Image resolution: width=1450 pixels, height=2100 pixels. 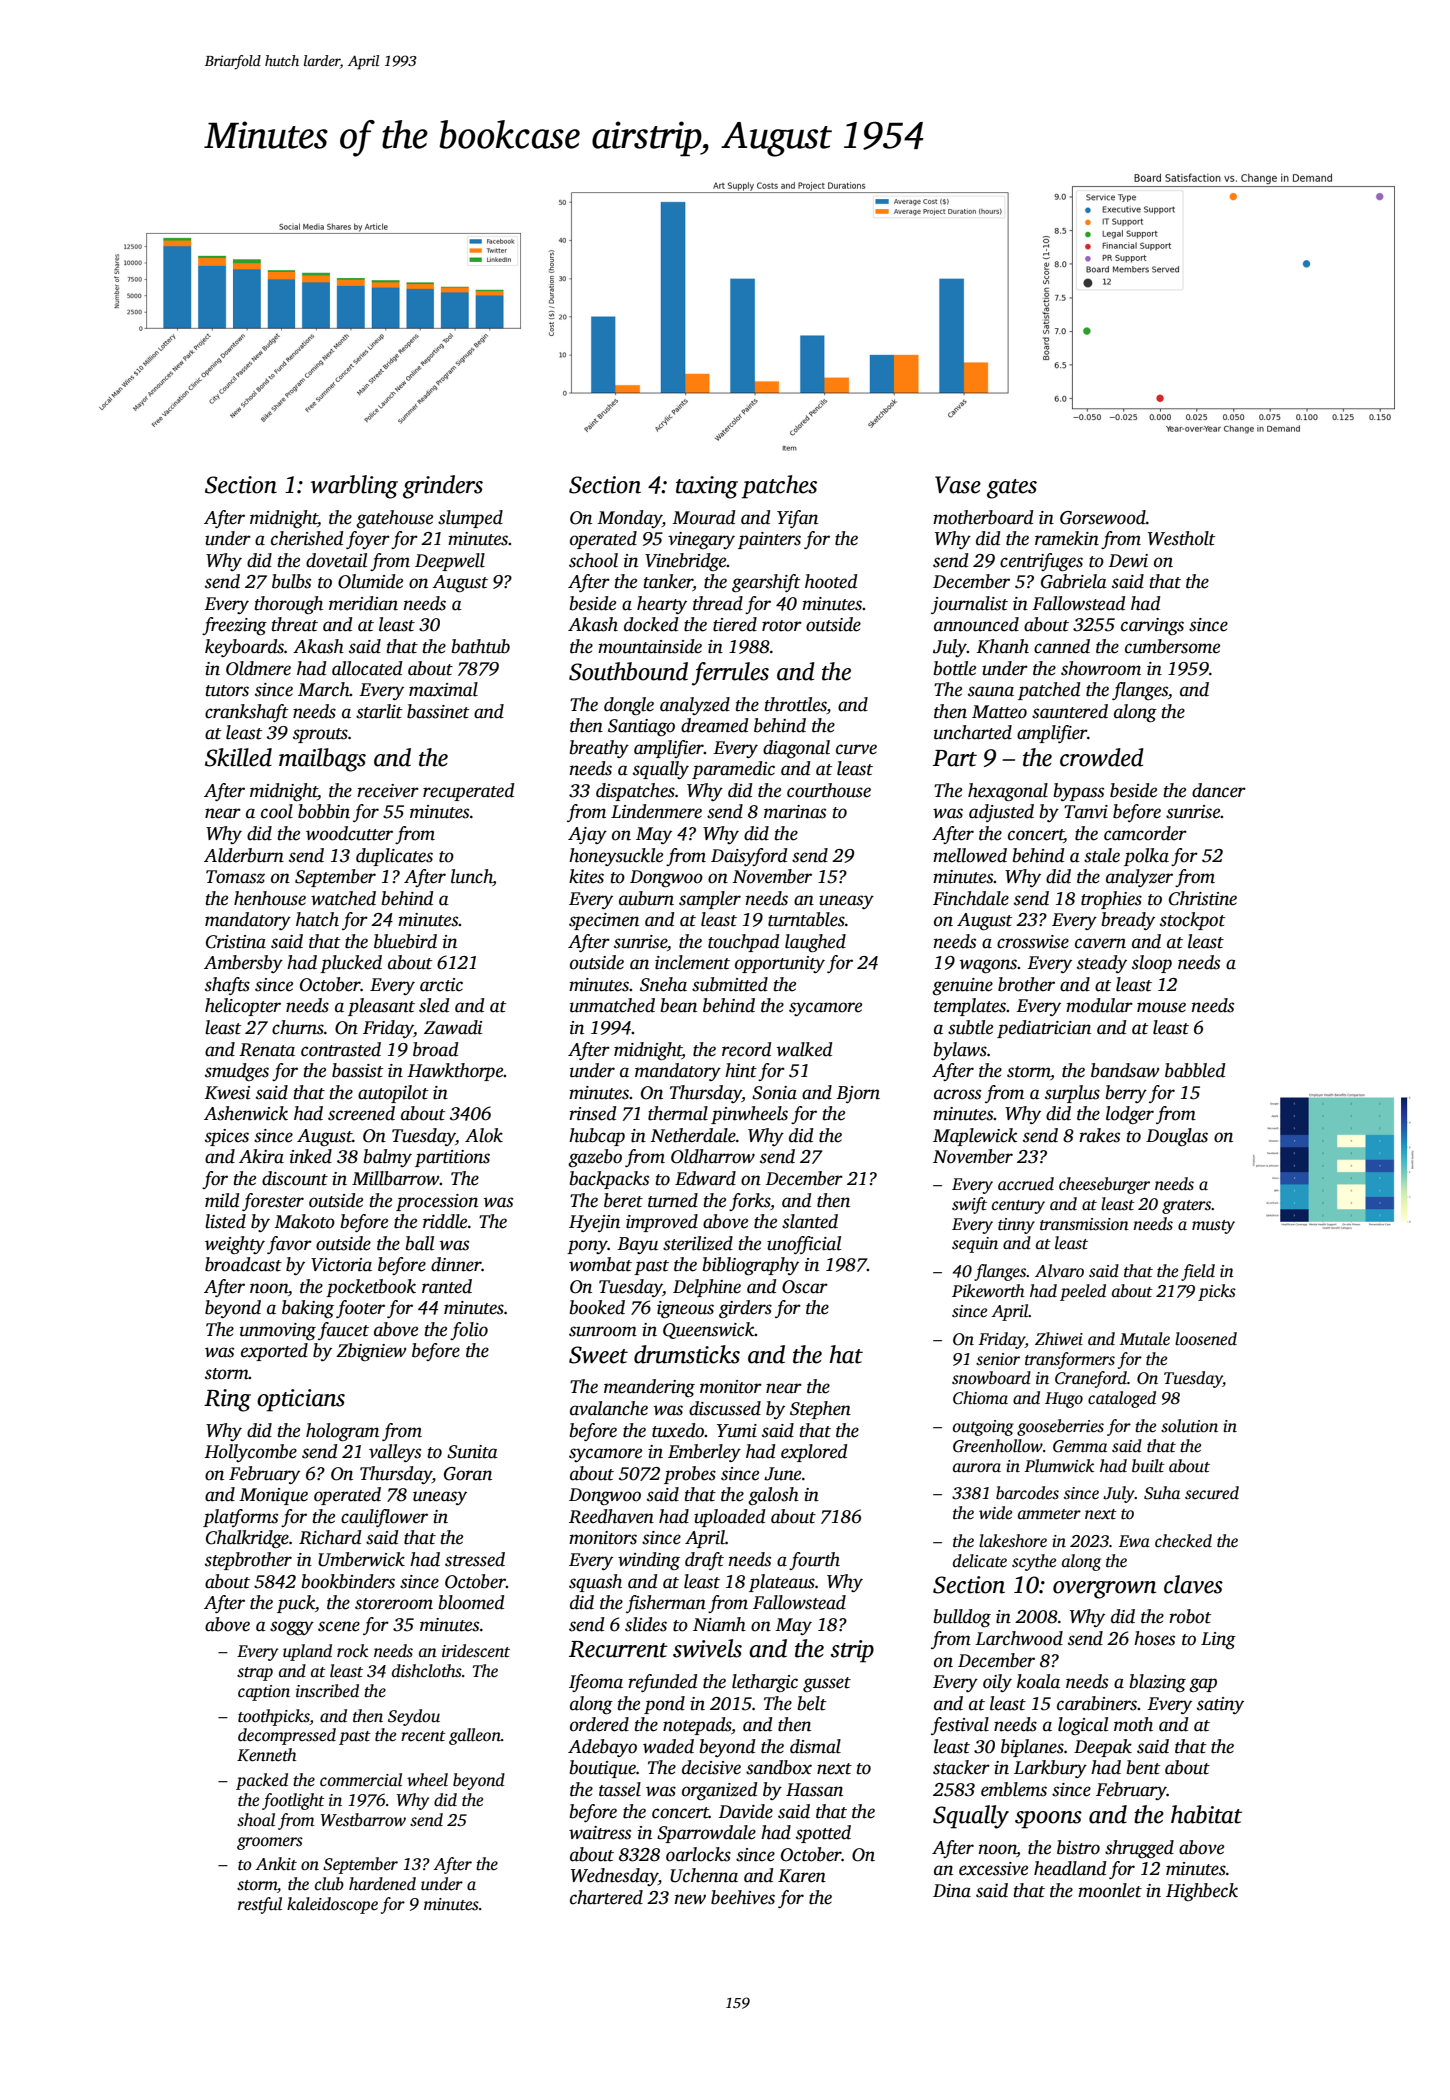 I want to click on inclement, so click(x=692, y=962).
